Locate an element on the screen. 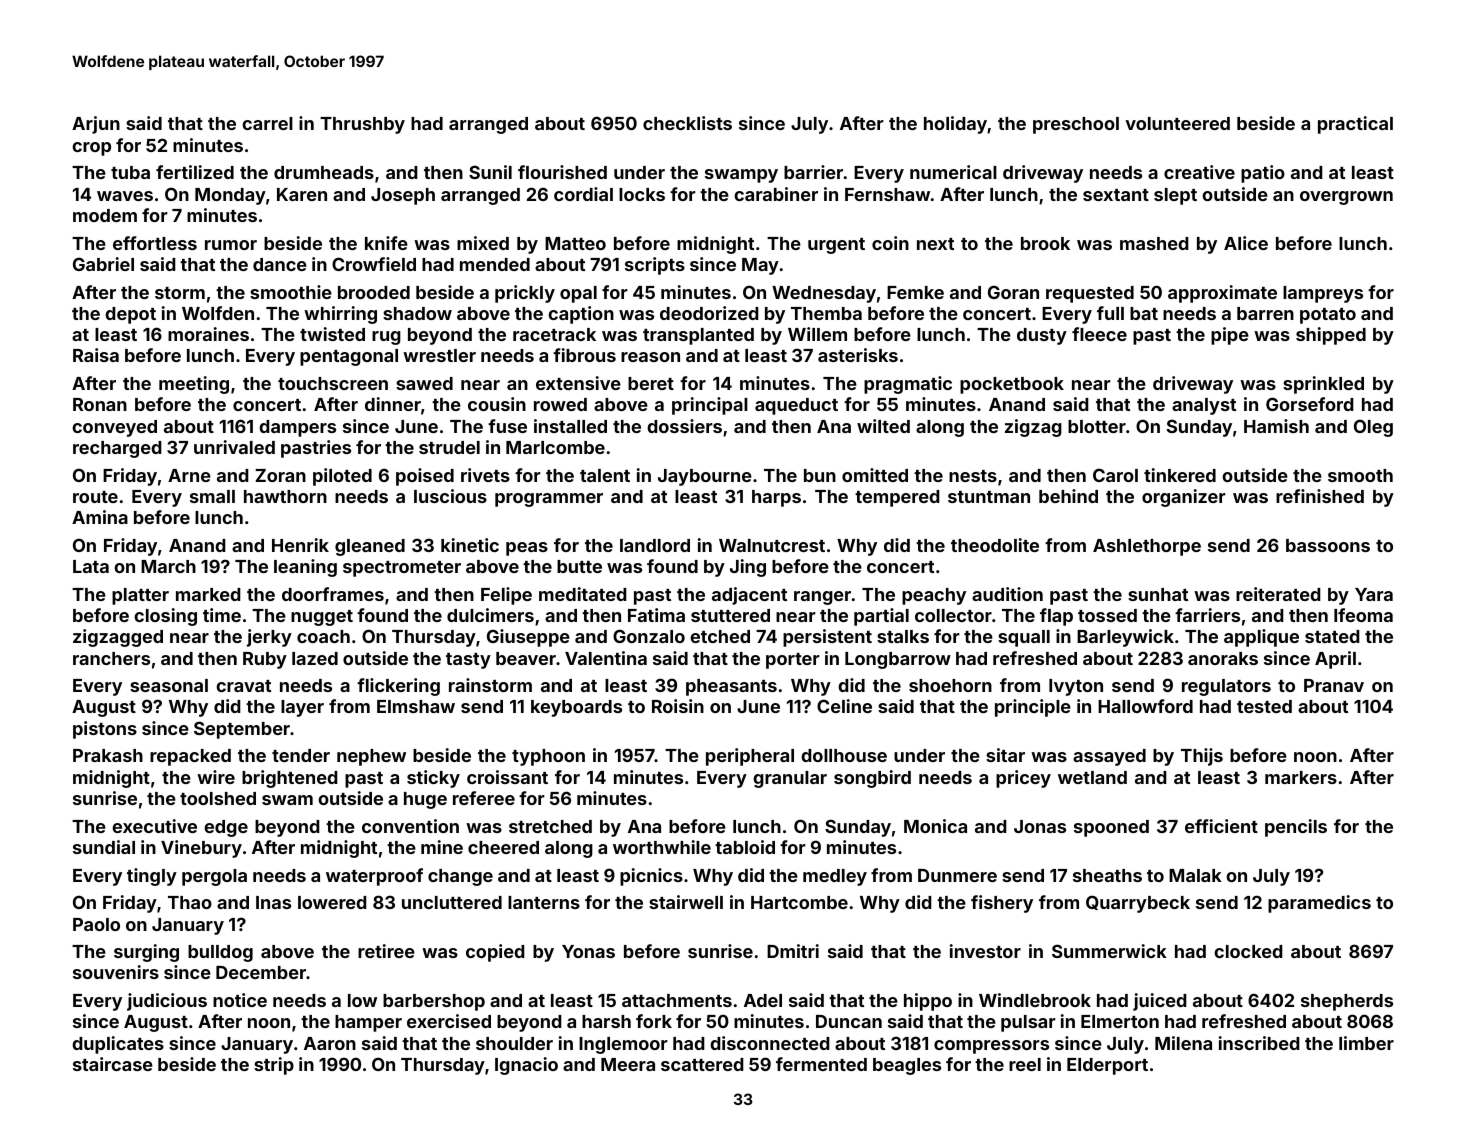 This screenshot has height=1132, width=1466. Elderport is located at coordinates (1107, 1066).
